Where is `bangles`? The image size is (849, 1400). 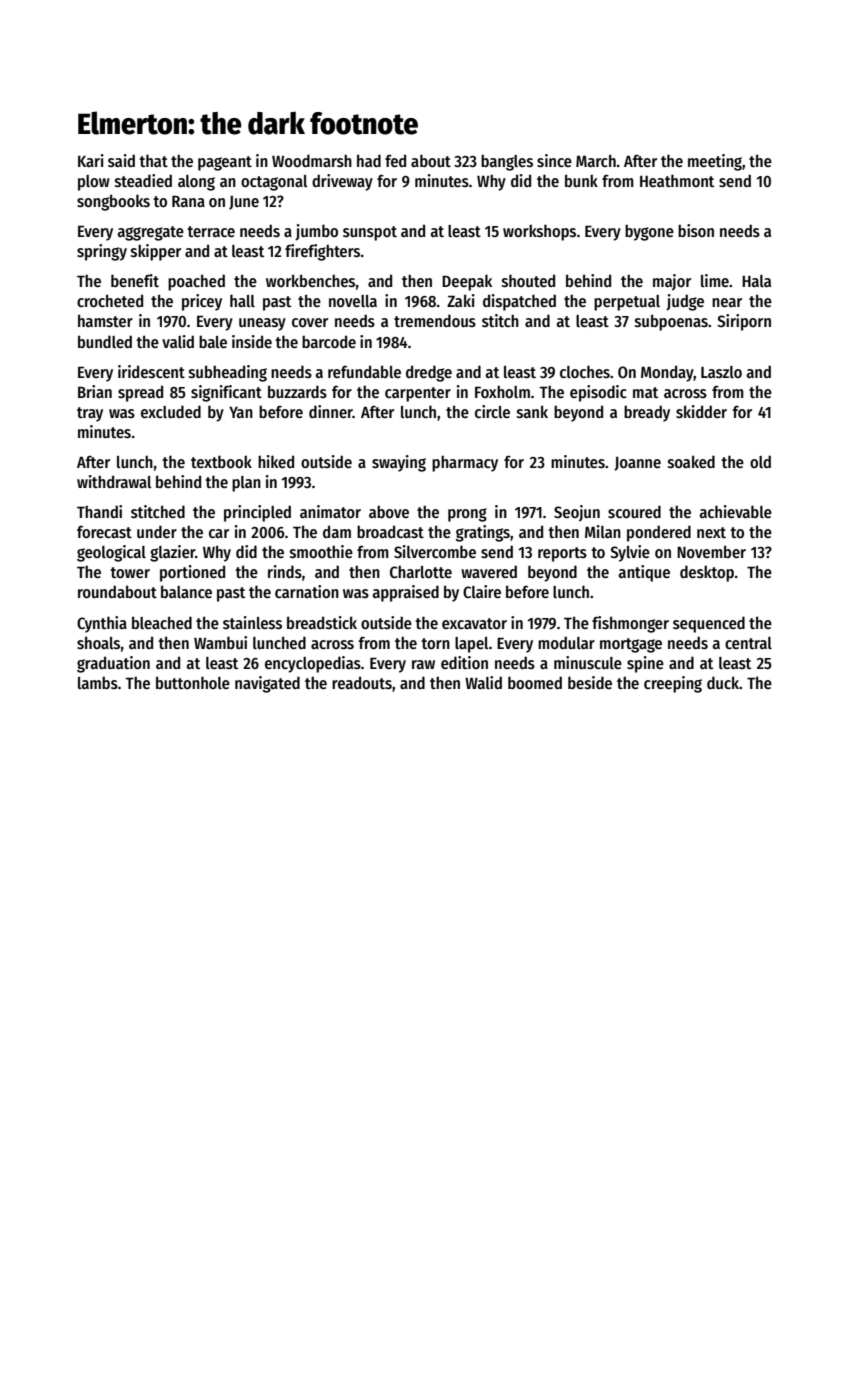
bangles is located at coordinates (507, 162).
